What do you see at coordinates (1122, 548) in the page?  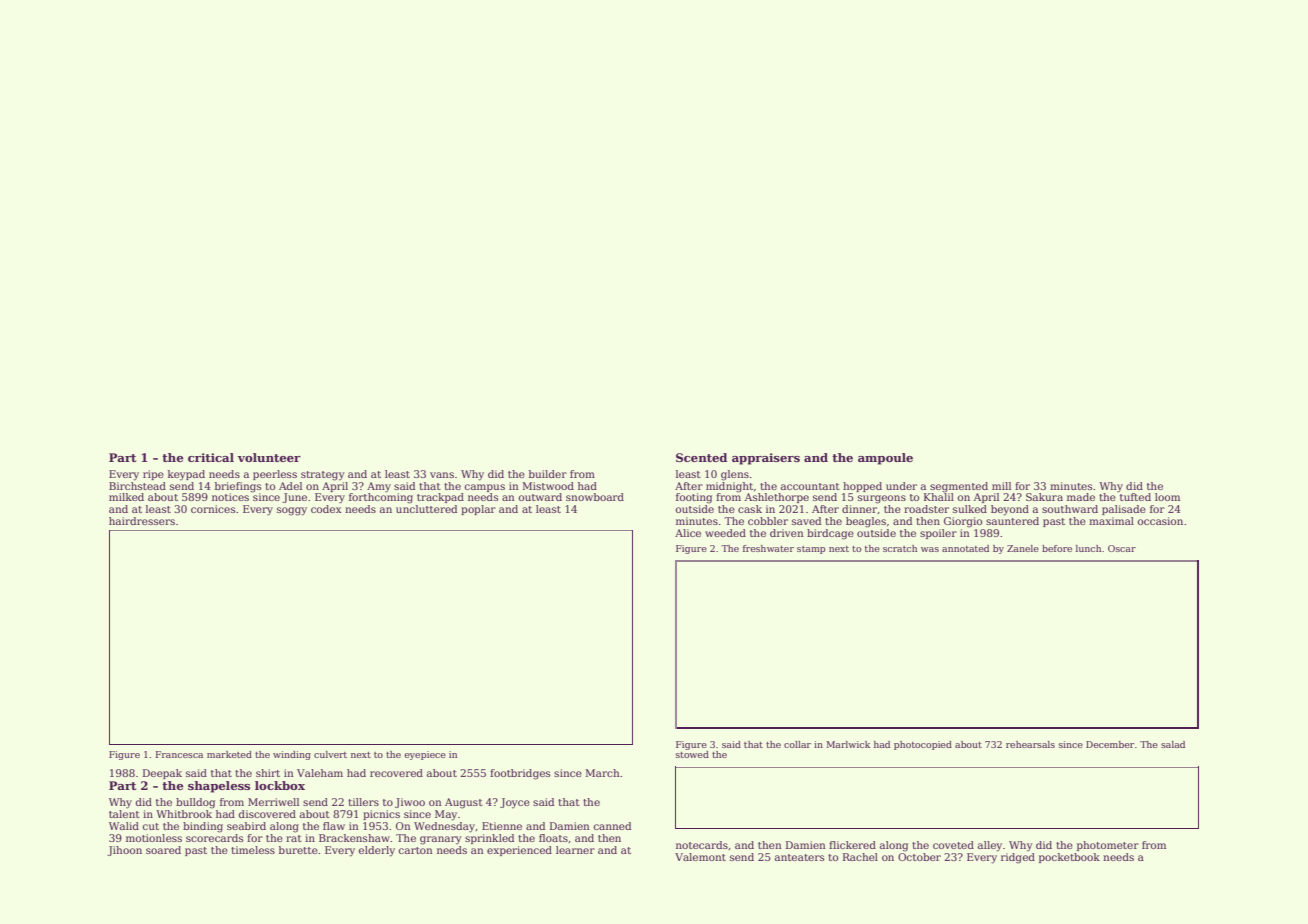 I see `Oscar` at bounding box center [1122, 548].
